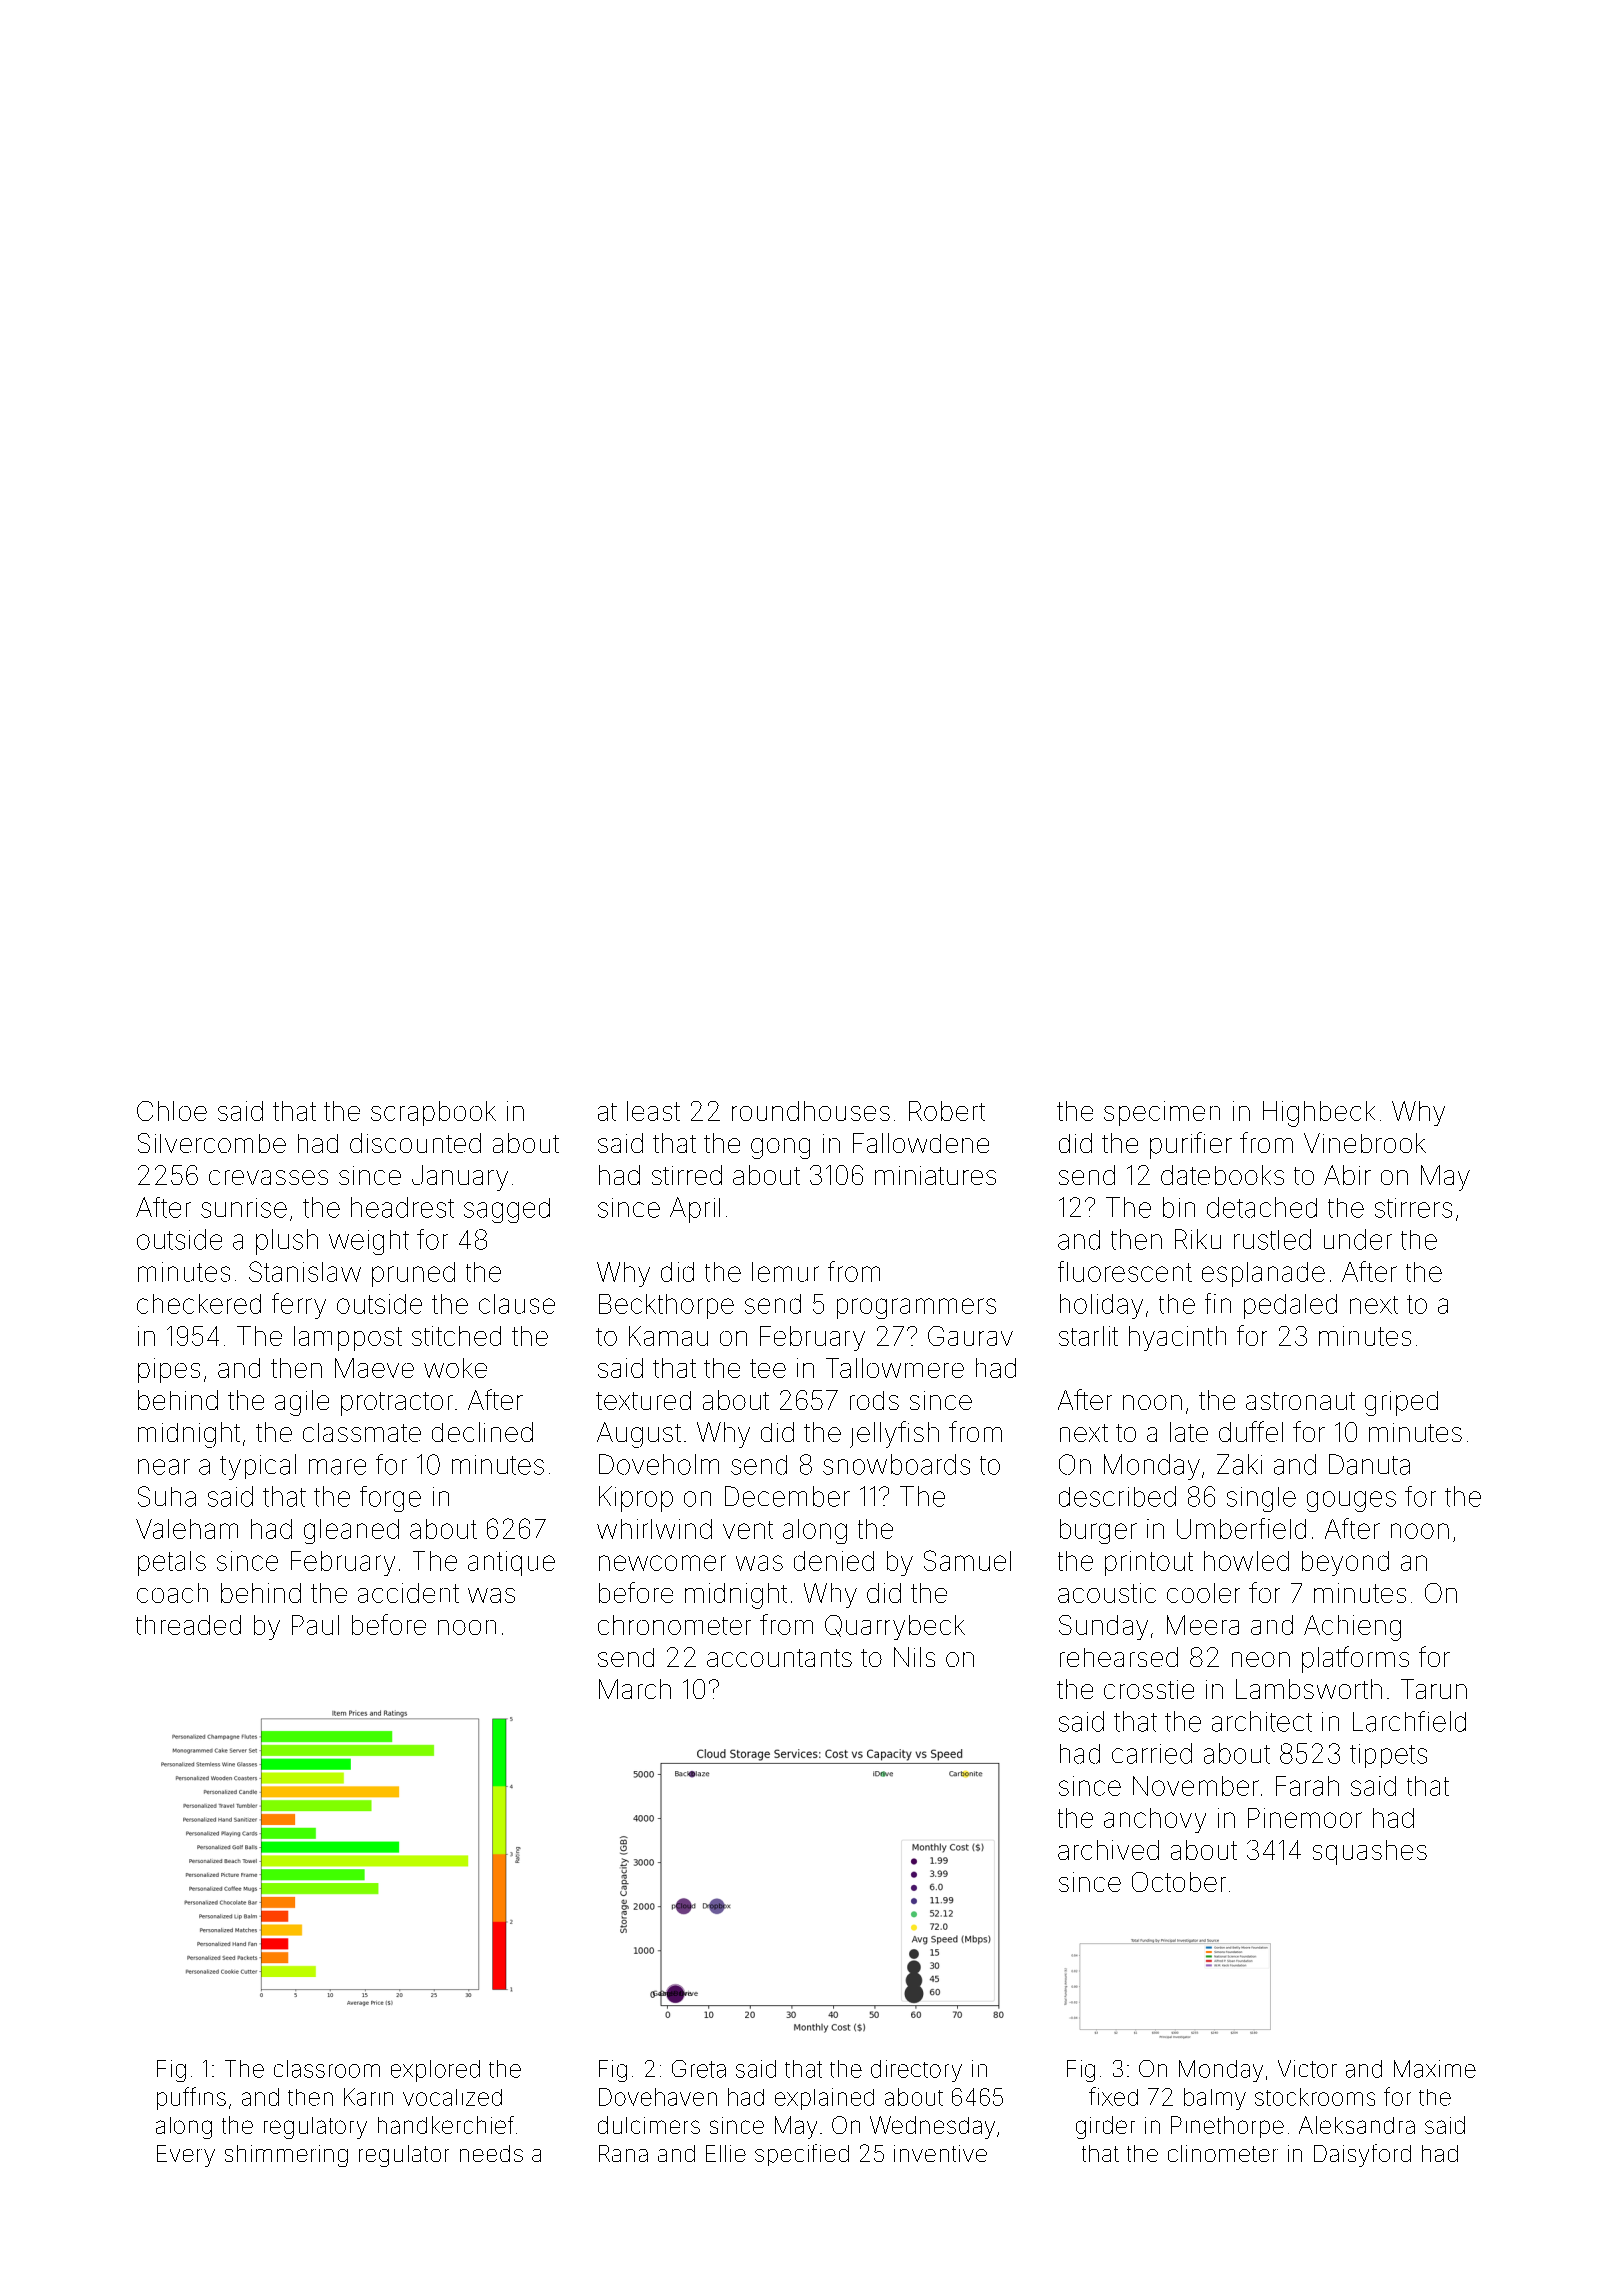  What do you see at coordinates (1149, 1563) in the screenshot?
I see `printout` at bounding box center [1149, 1563].
